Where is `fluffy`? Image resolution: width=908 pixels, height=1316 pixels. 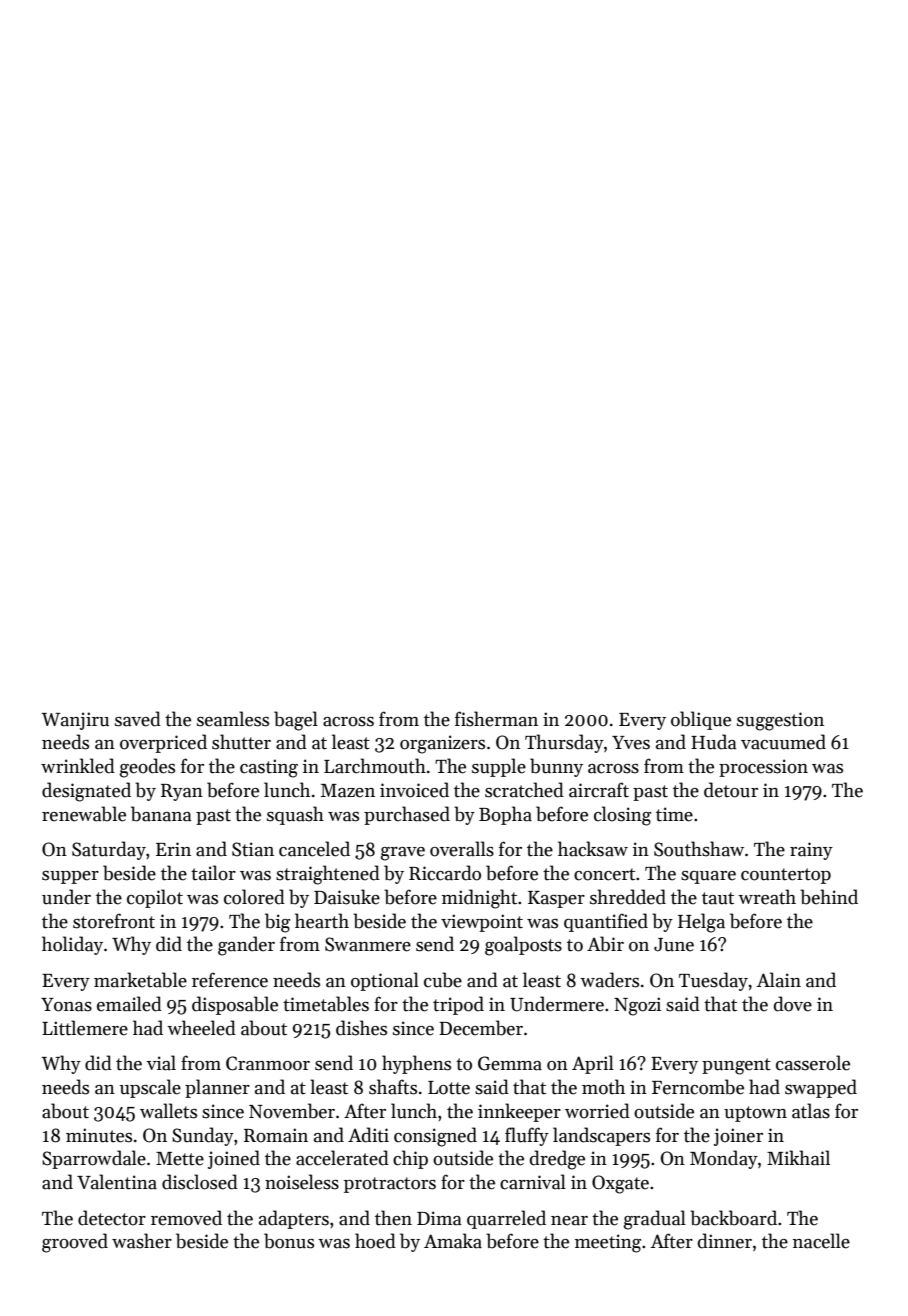
fluffy is located at coordinates (527, 1136).
